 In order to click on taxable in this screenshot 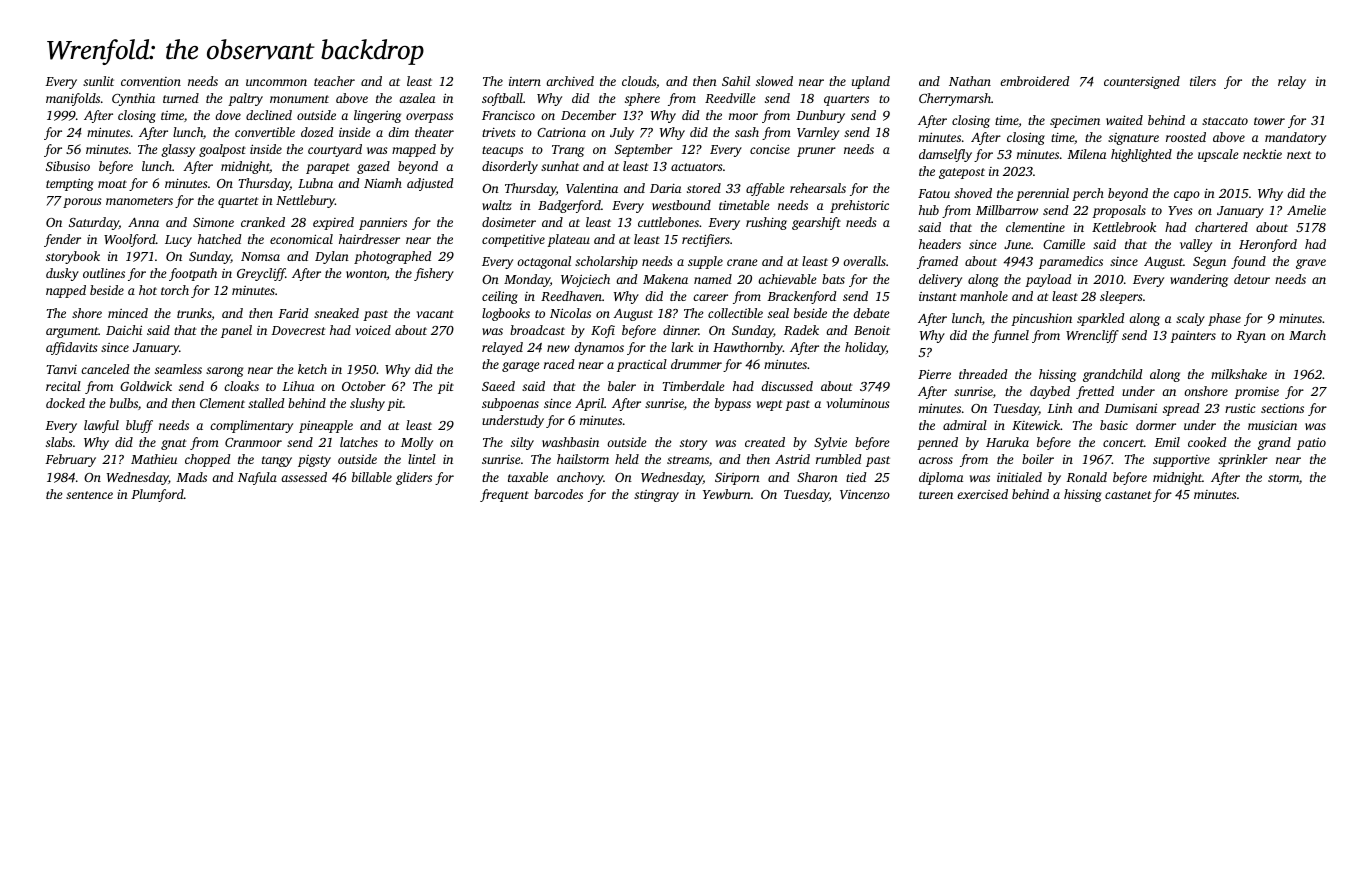, I will do `click(528, 477)`.
